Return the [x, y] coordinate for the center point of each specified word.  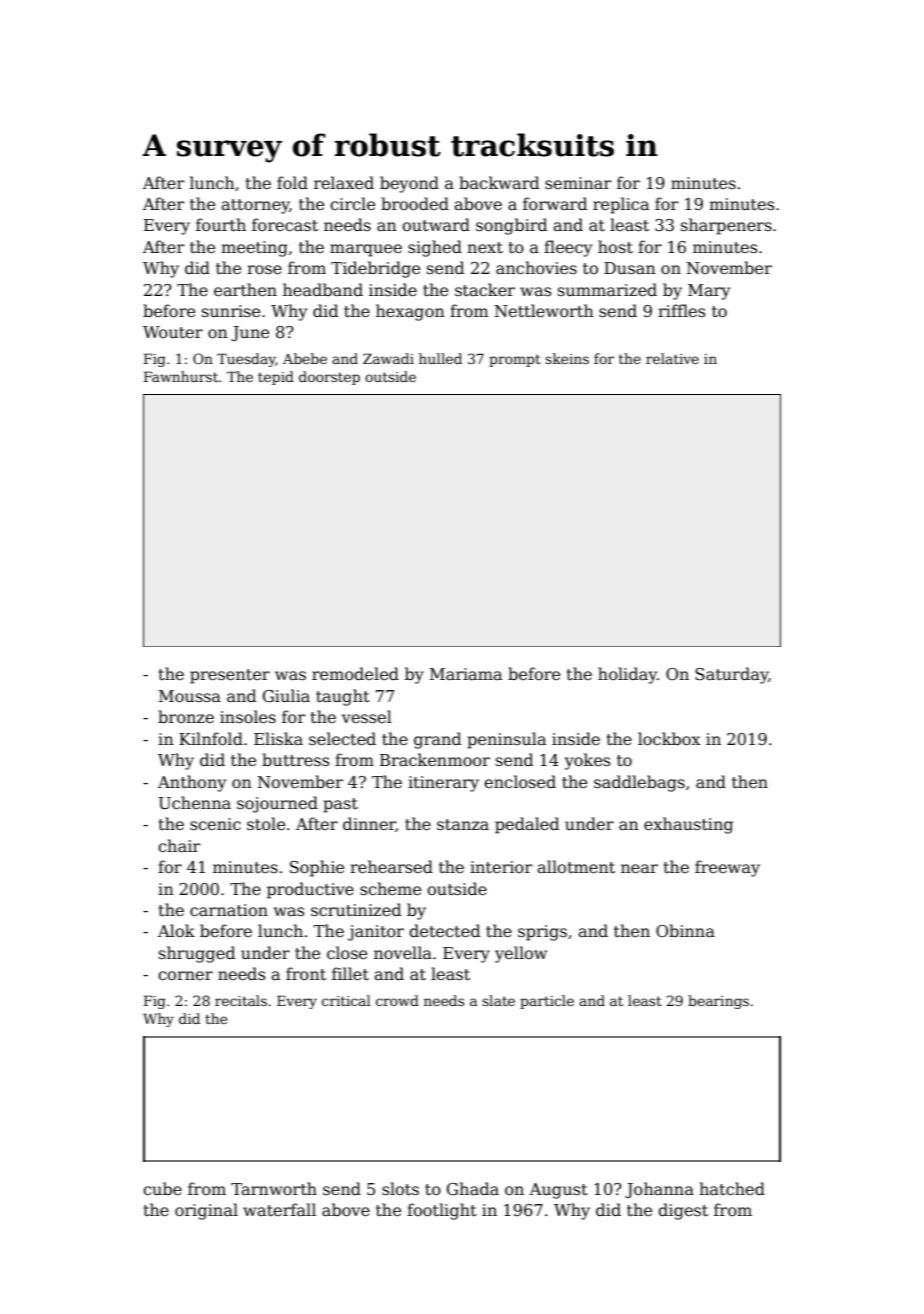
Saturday [731, 675]
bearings [718, 1002]
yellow [521, 954]
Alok [176, 930]
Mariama [466, 674]
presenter [230, 676]
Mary [709, 292]
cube [162, 1189]
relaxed [344, 183]
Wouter [173, 332]
